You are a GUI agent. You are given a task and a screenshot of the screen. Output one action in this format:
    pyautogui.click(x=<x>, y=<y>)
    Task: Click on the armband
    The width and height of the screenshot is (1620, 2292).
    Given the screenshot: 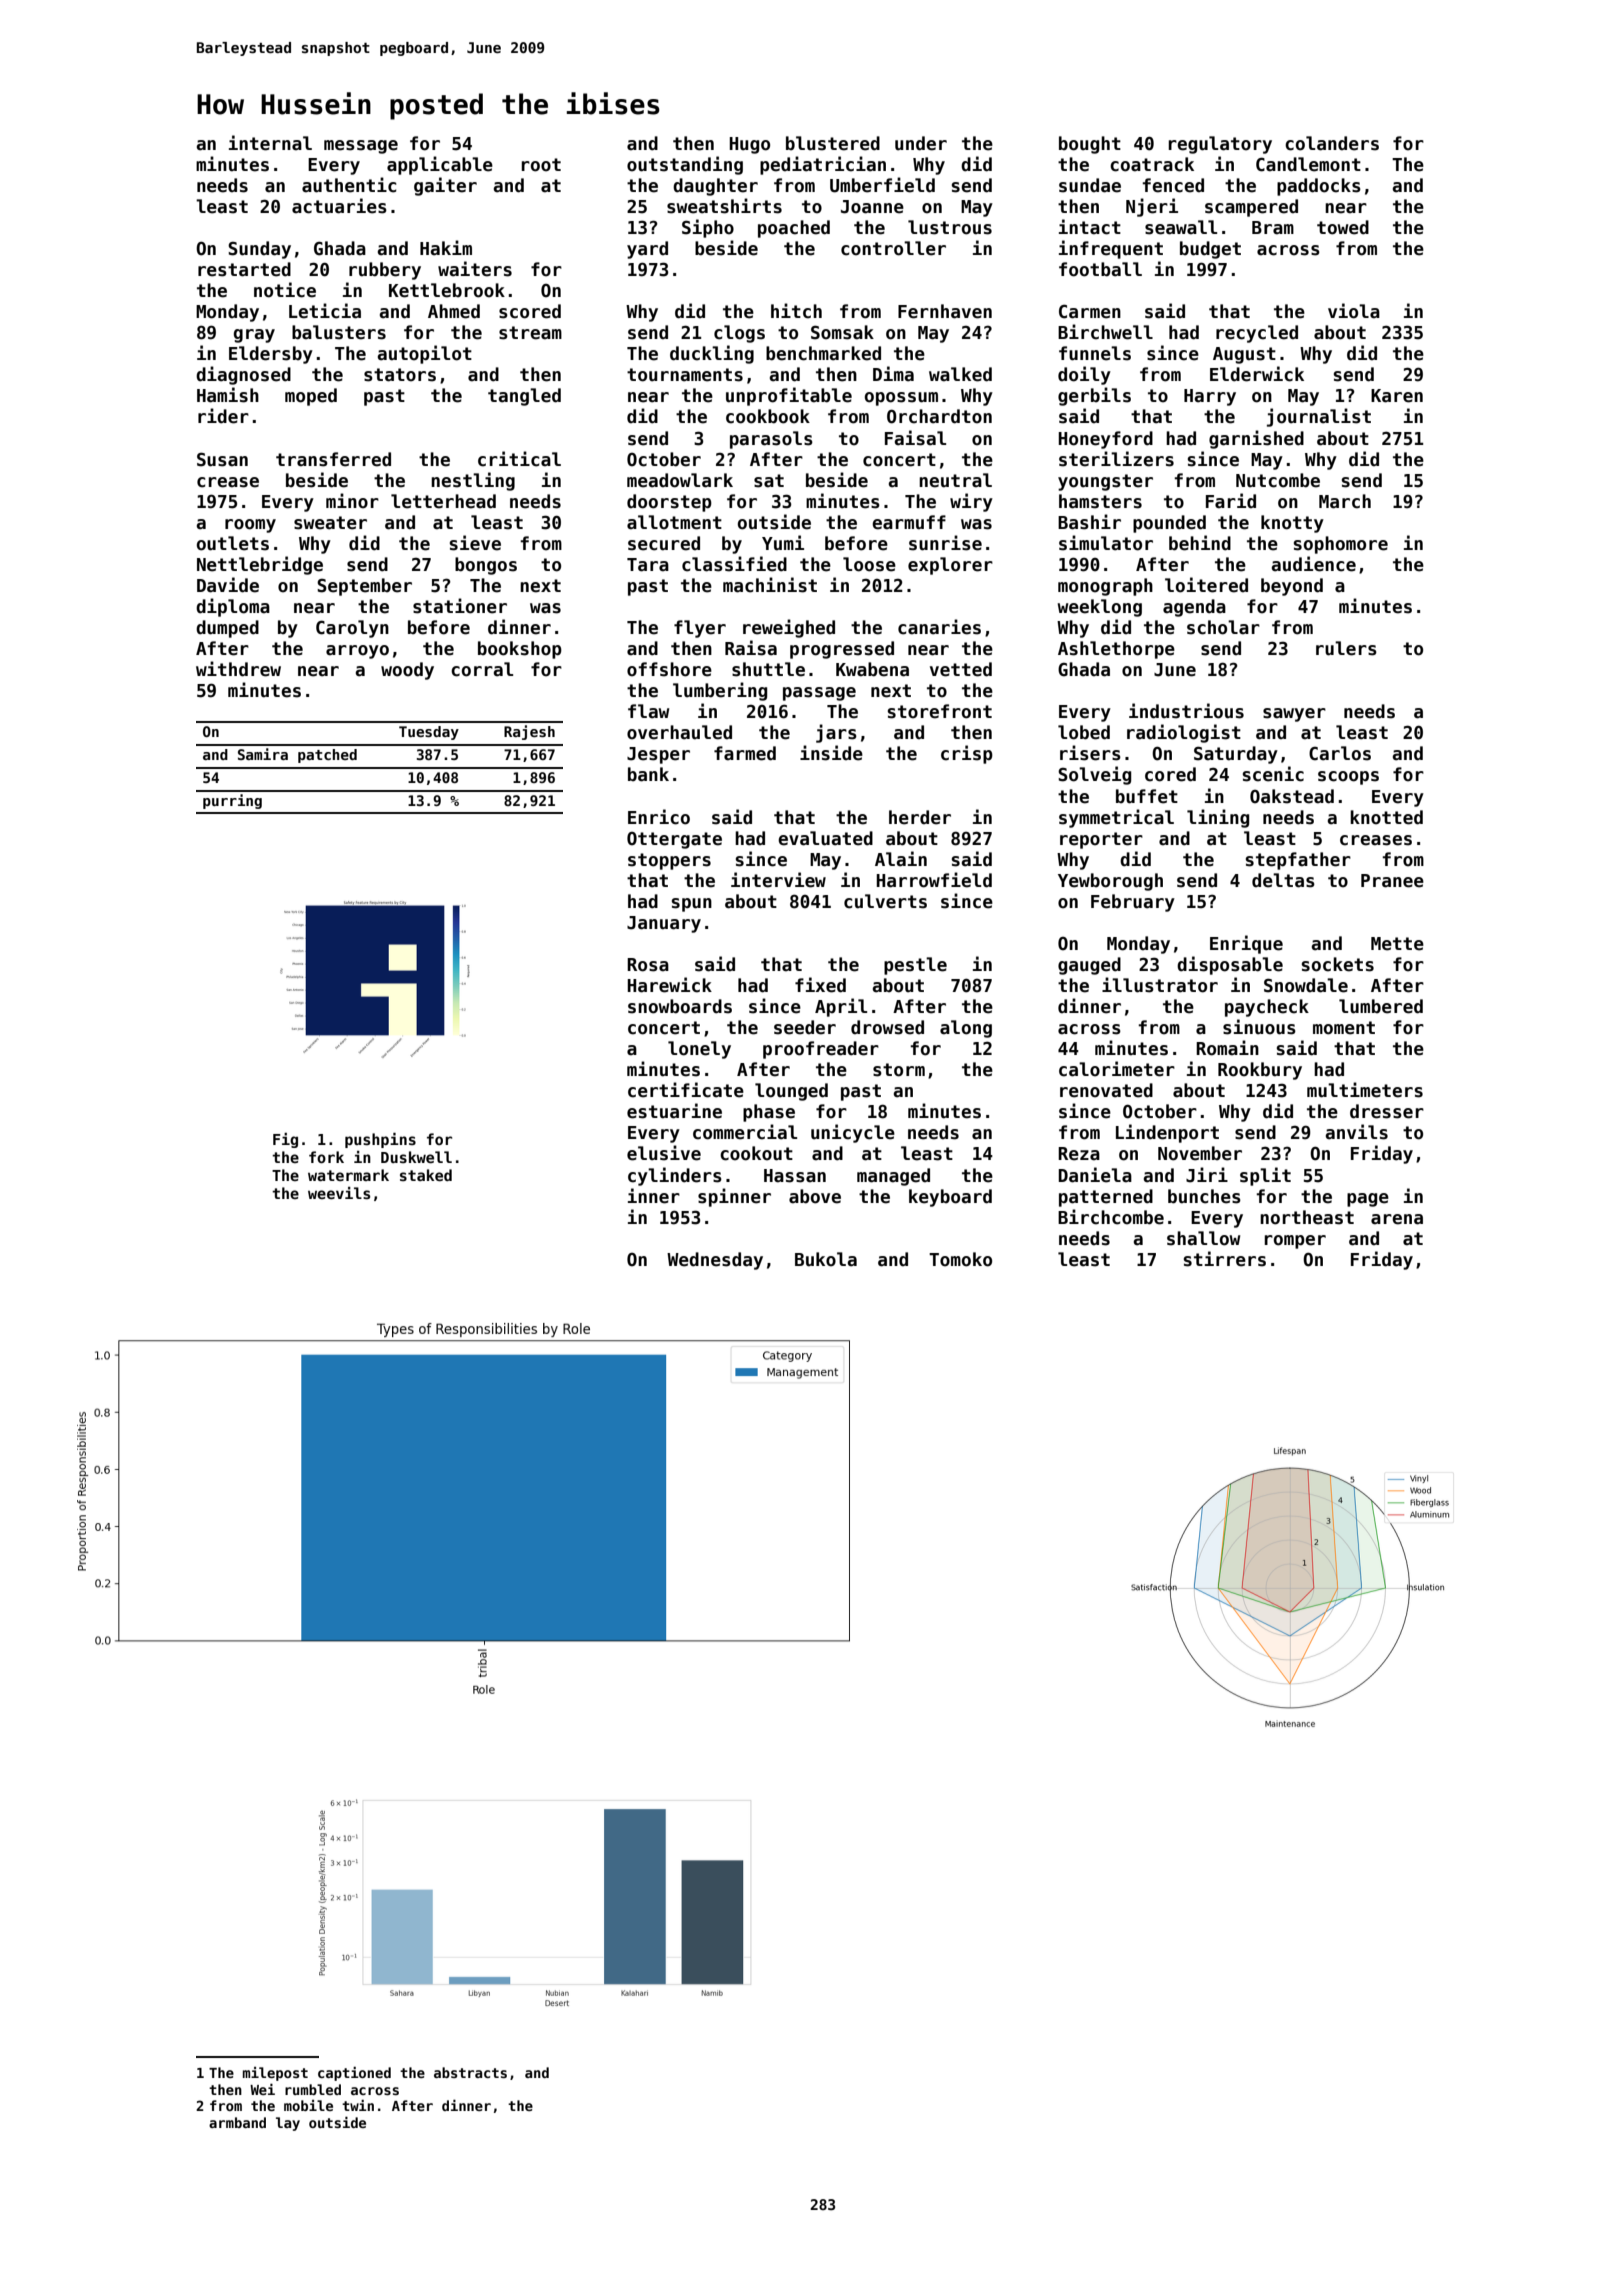 What is the action you would take?
    pyautogui.click(x=237, y=2122)
